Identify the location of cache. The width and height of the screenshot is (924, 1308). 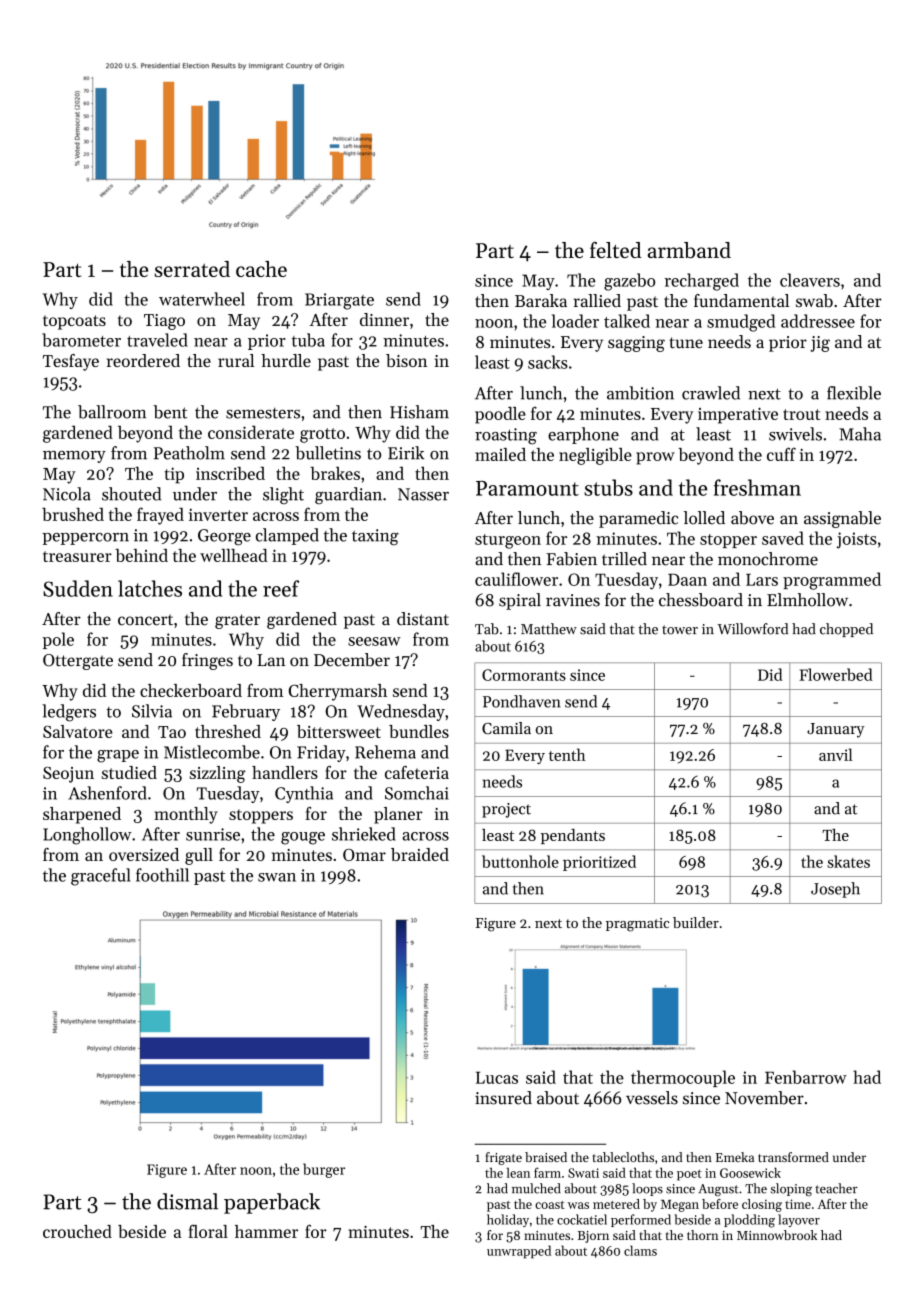
(261, 269).
